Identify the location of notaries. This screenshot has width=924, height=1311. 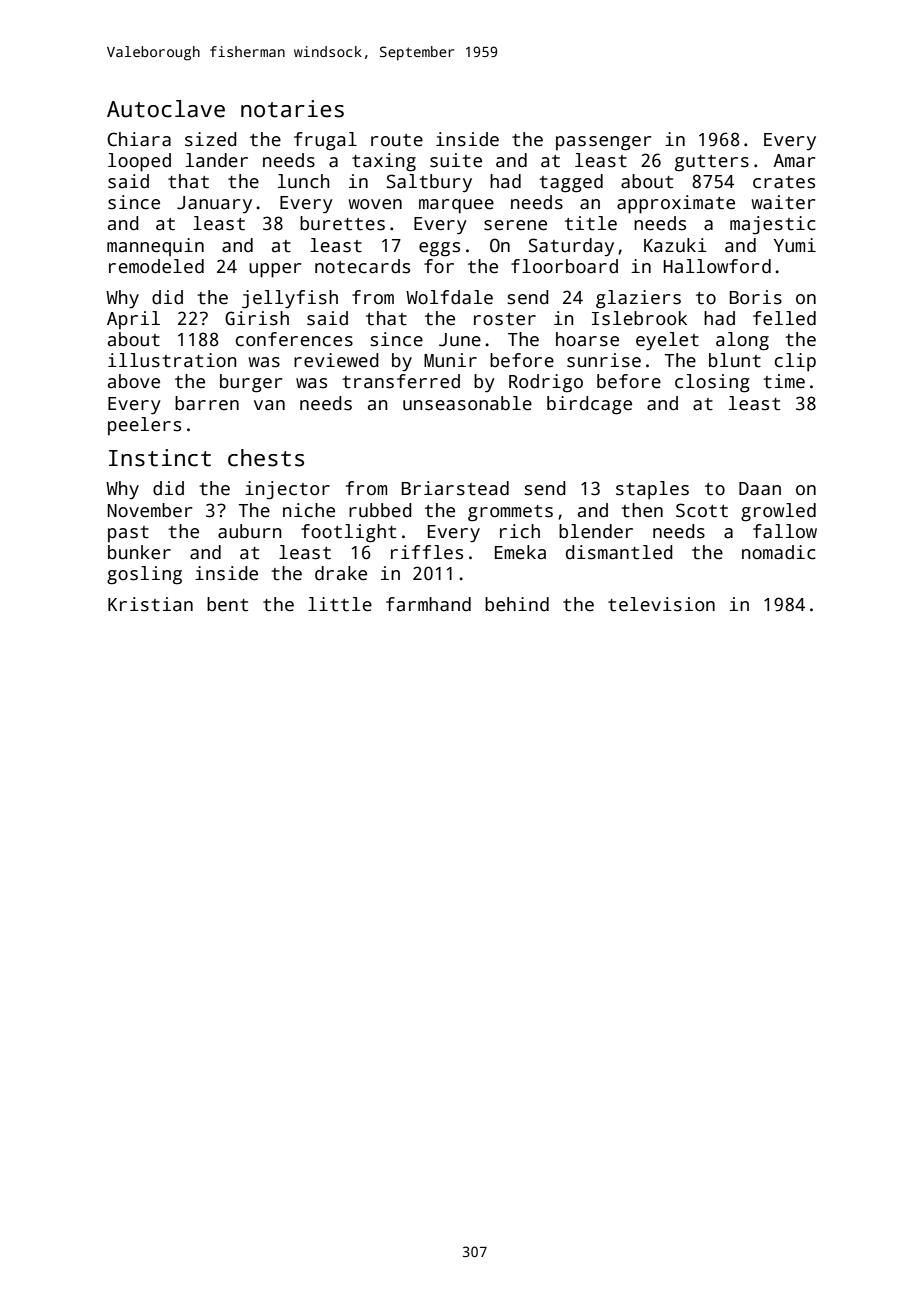
(292, 109).
